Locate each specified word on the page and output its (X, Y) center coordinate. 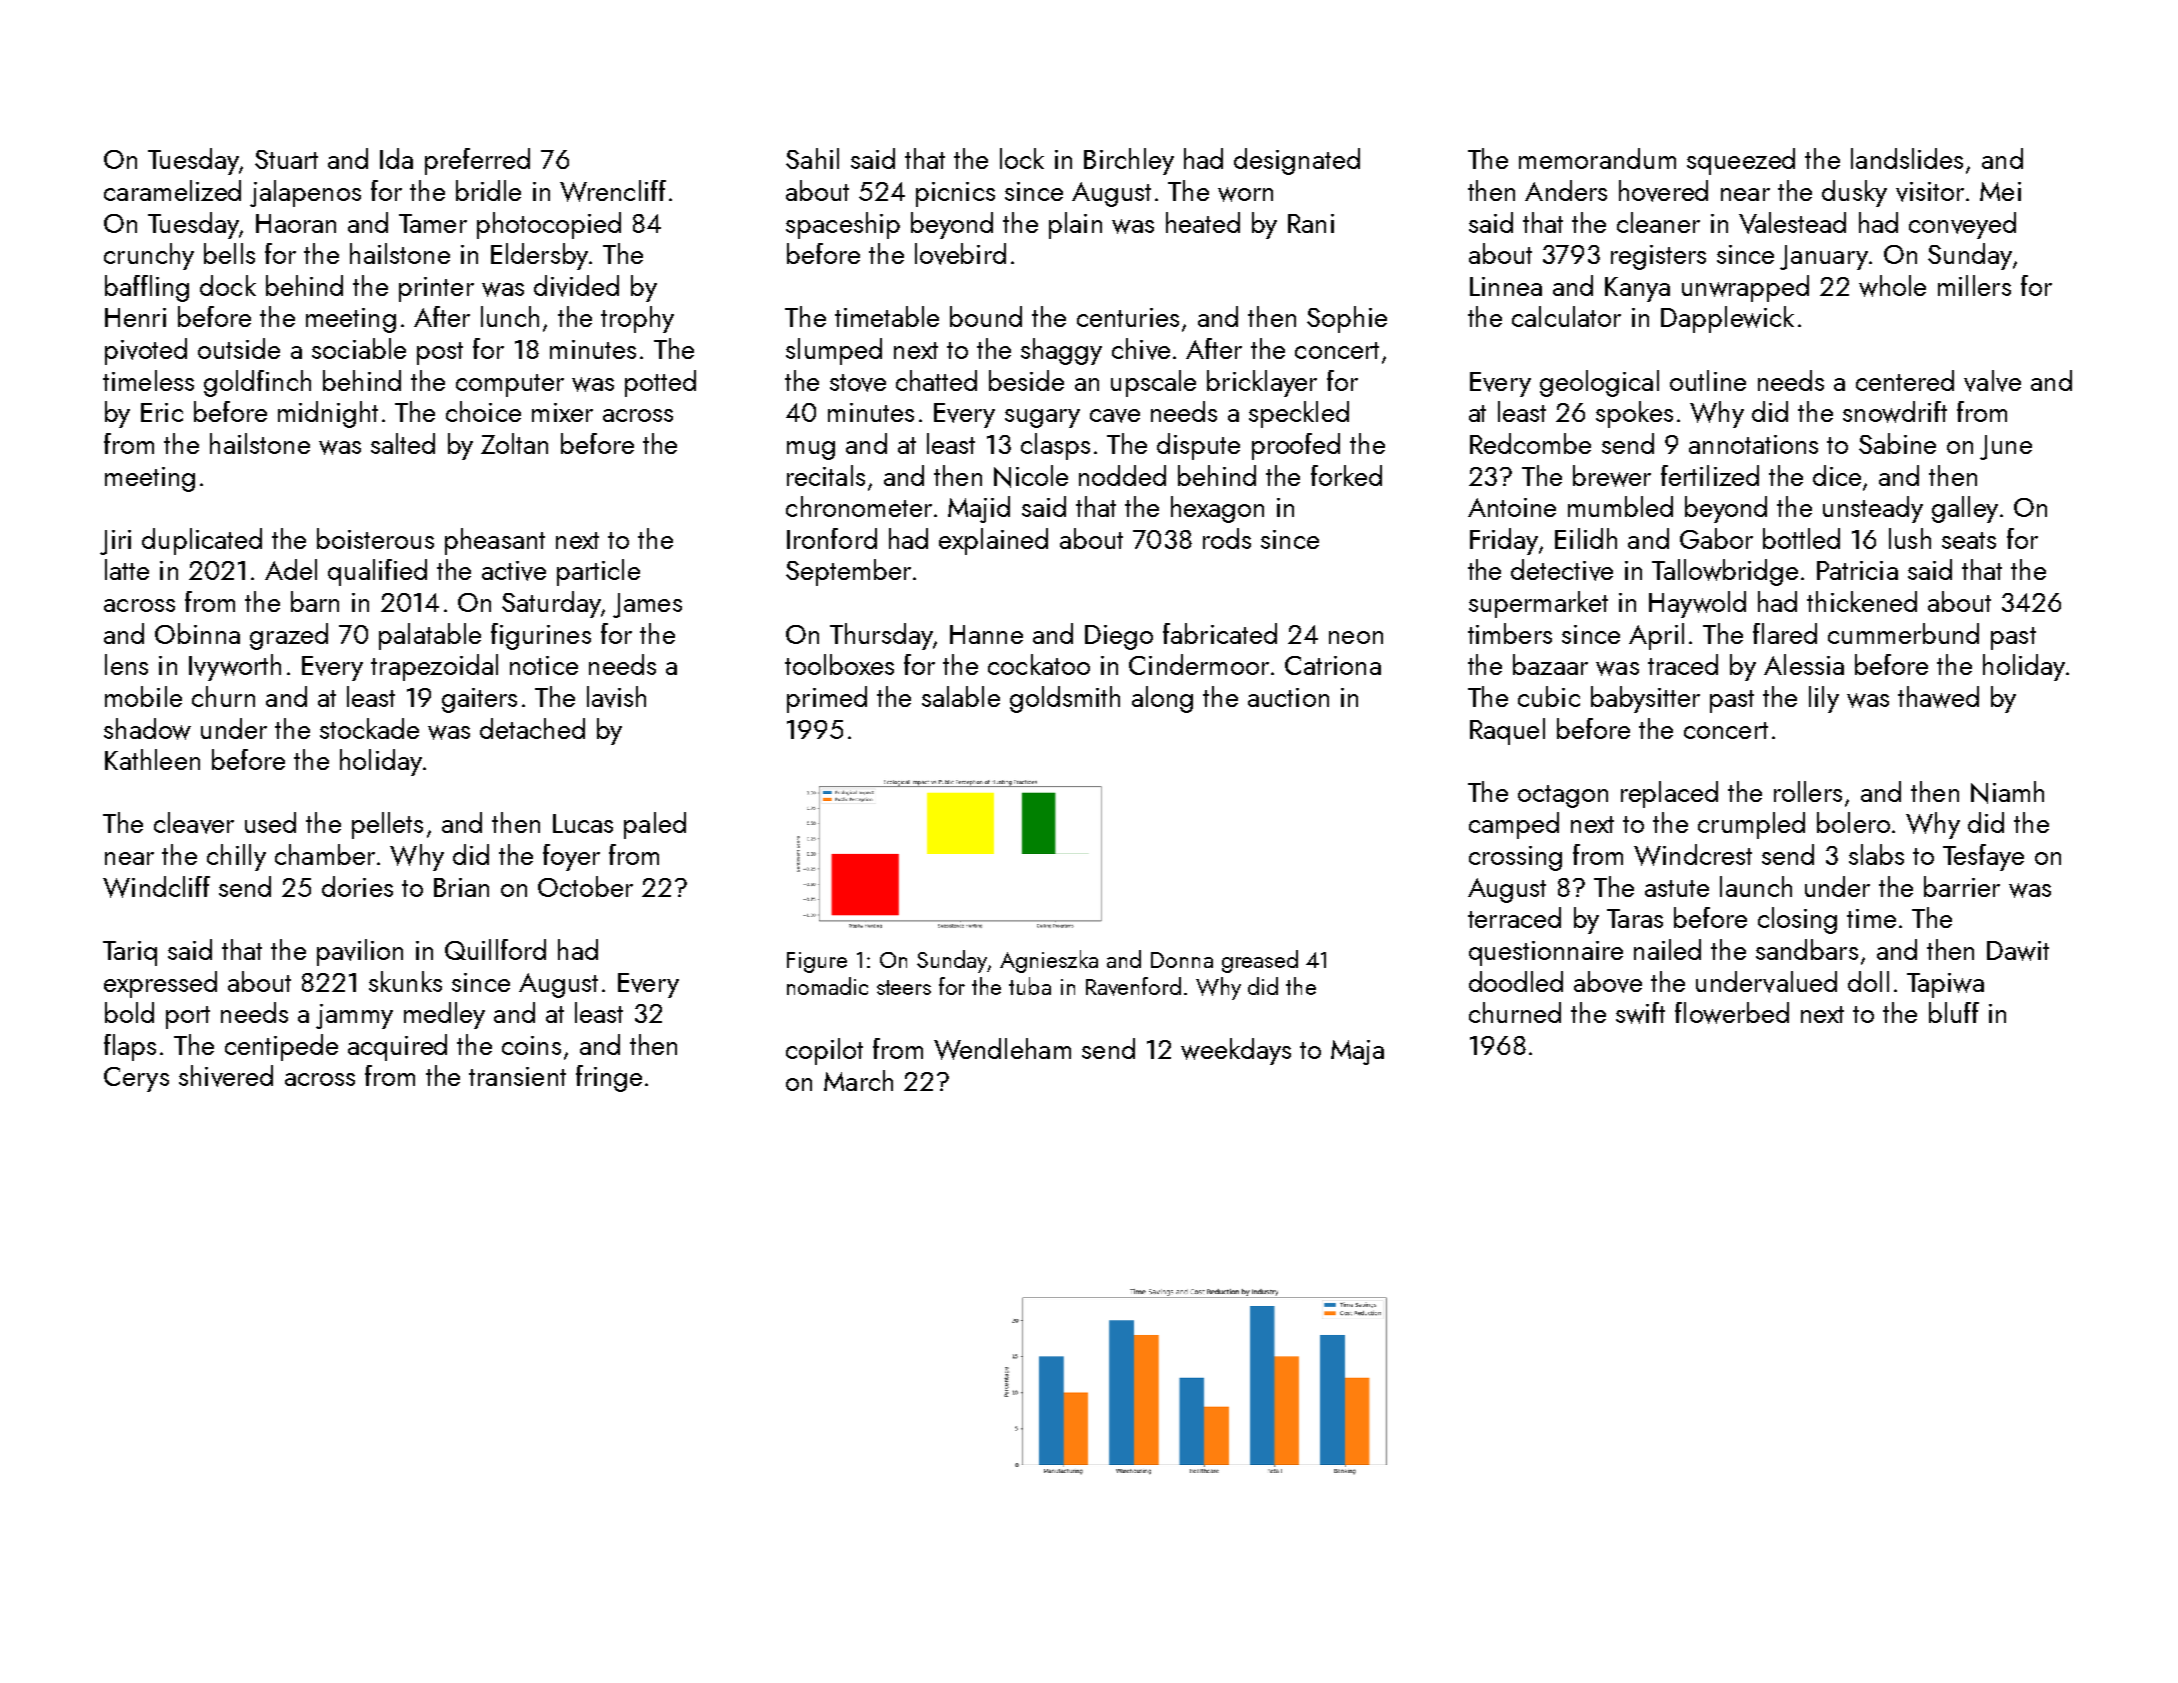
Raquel (1507, 731)
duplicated (202, 541)
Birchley (1129, 161)
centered (1905, 380)
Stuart (286, 159)
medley (444, 1015)
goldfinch (257, 383)
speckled (1299, 414)
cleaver (194, 823)
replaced (1669, 794)
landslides (1907, 158)
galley (1965, 509)
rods (1227, 538)
